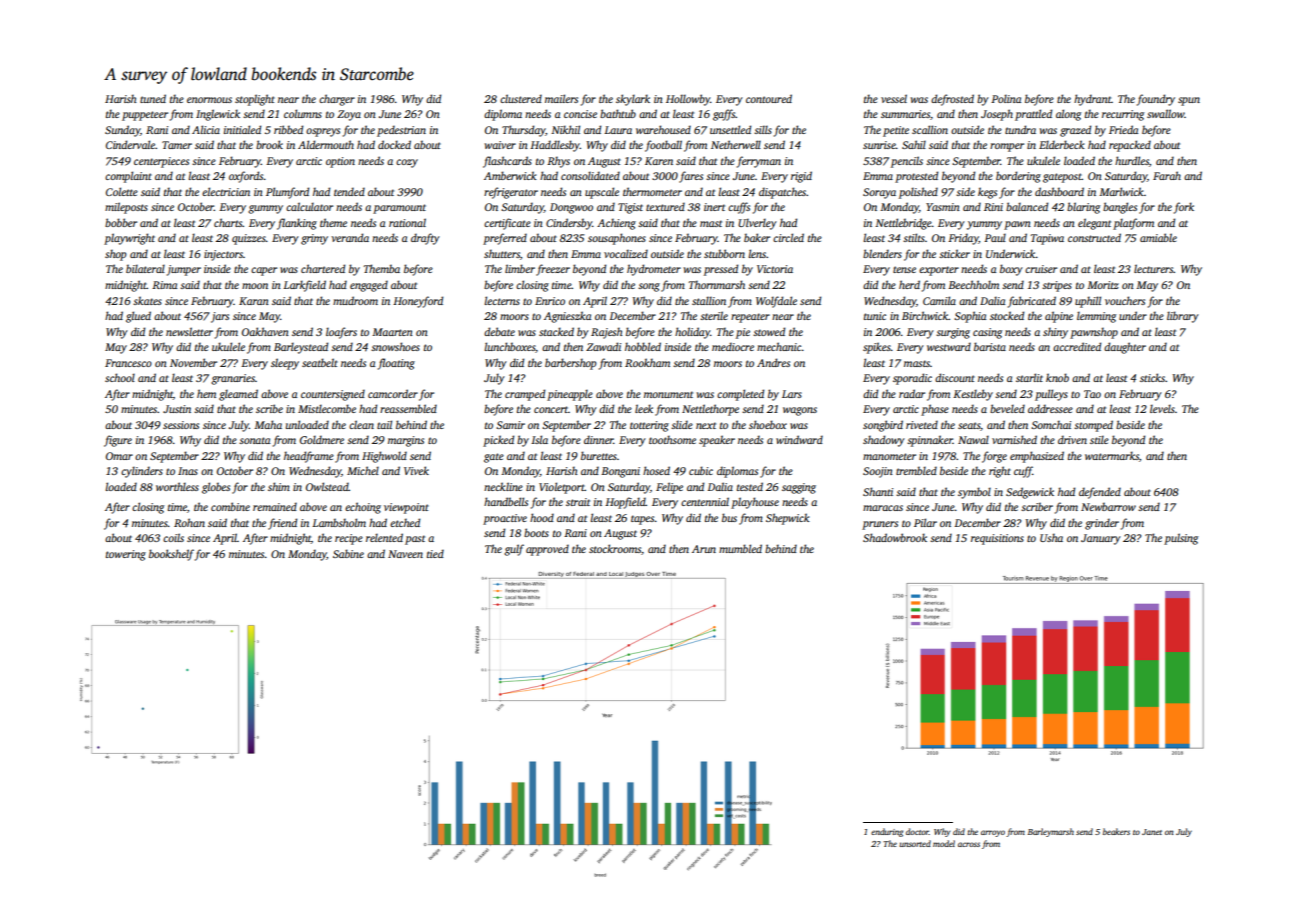 The width and height of the image is (1308, 924). What do you see at coordinates (887, 832) in the image?
I see `enduring` at bounding box center [887, 832].
